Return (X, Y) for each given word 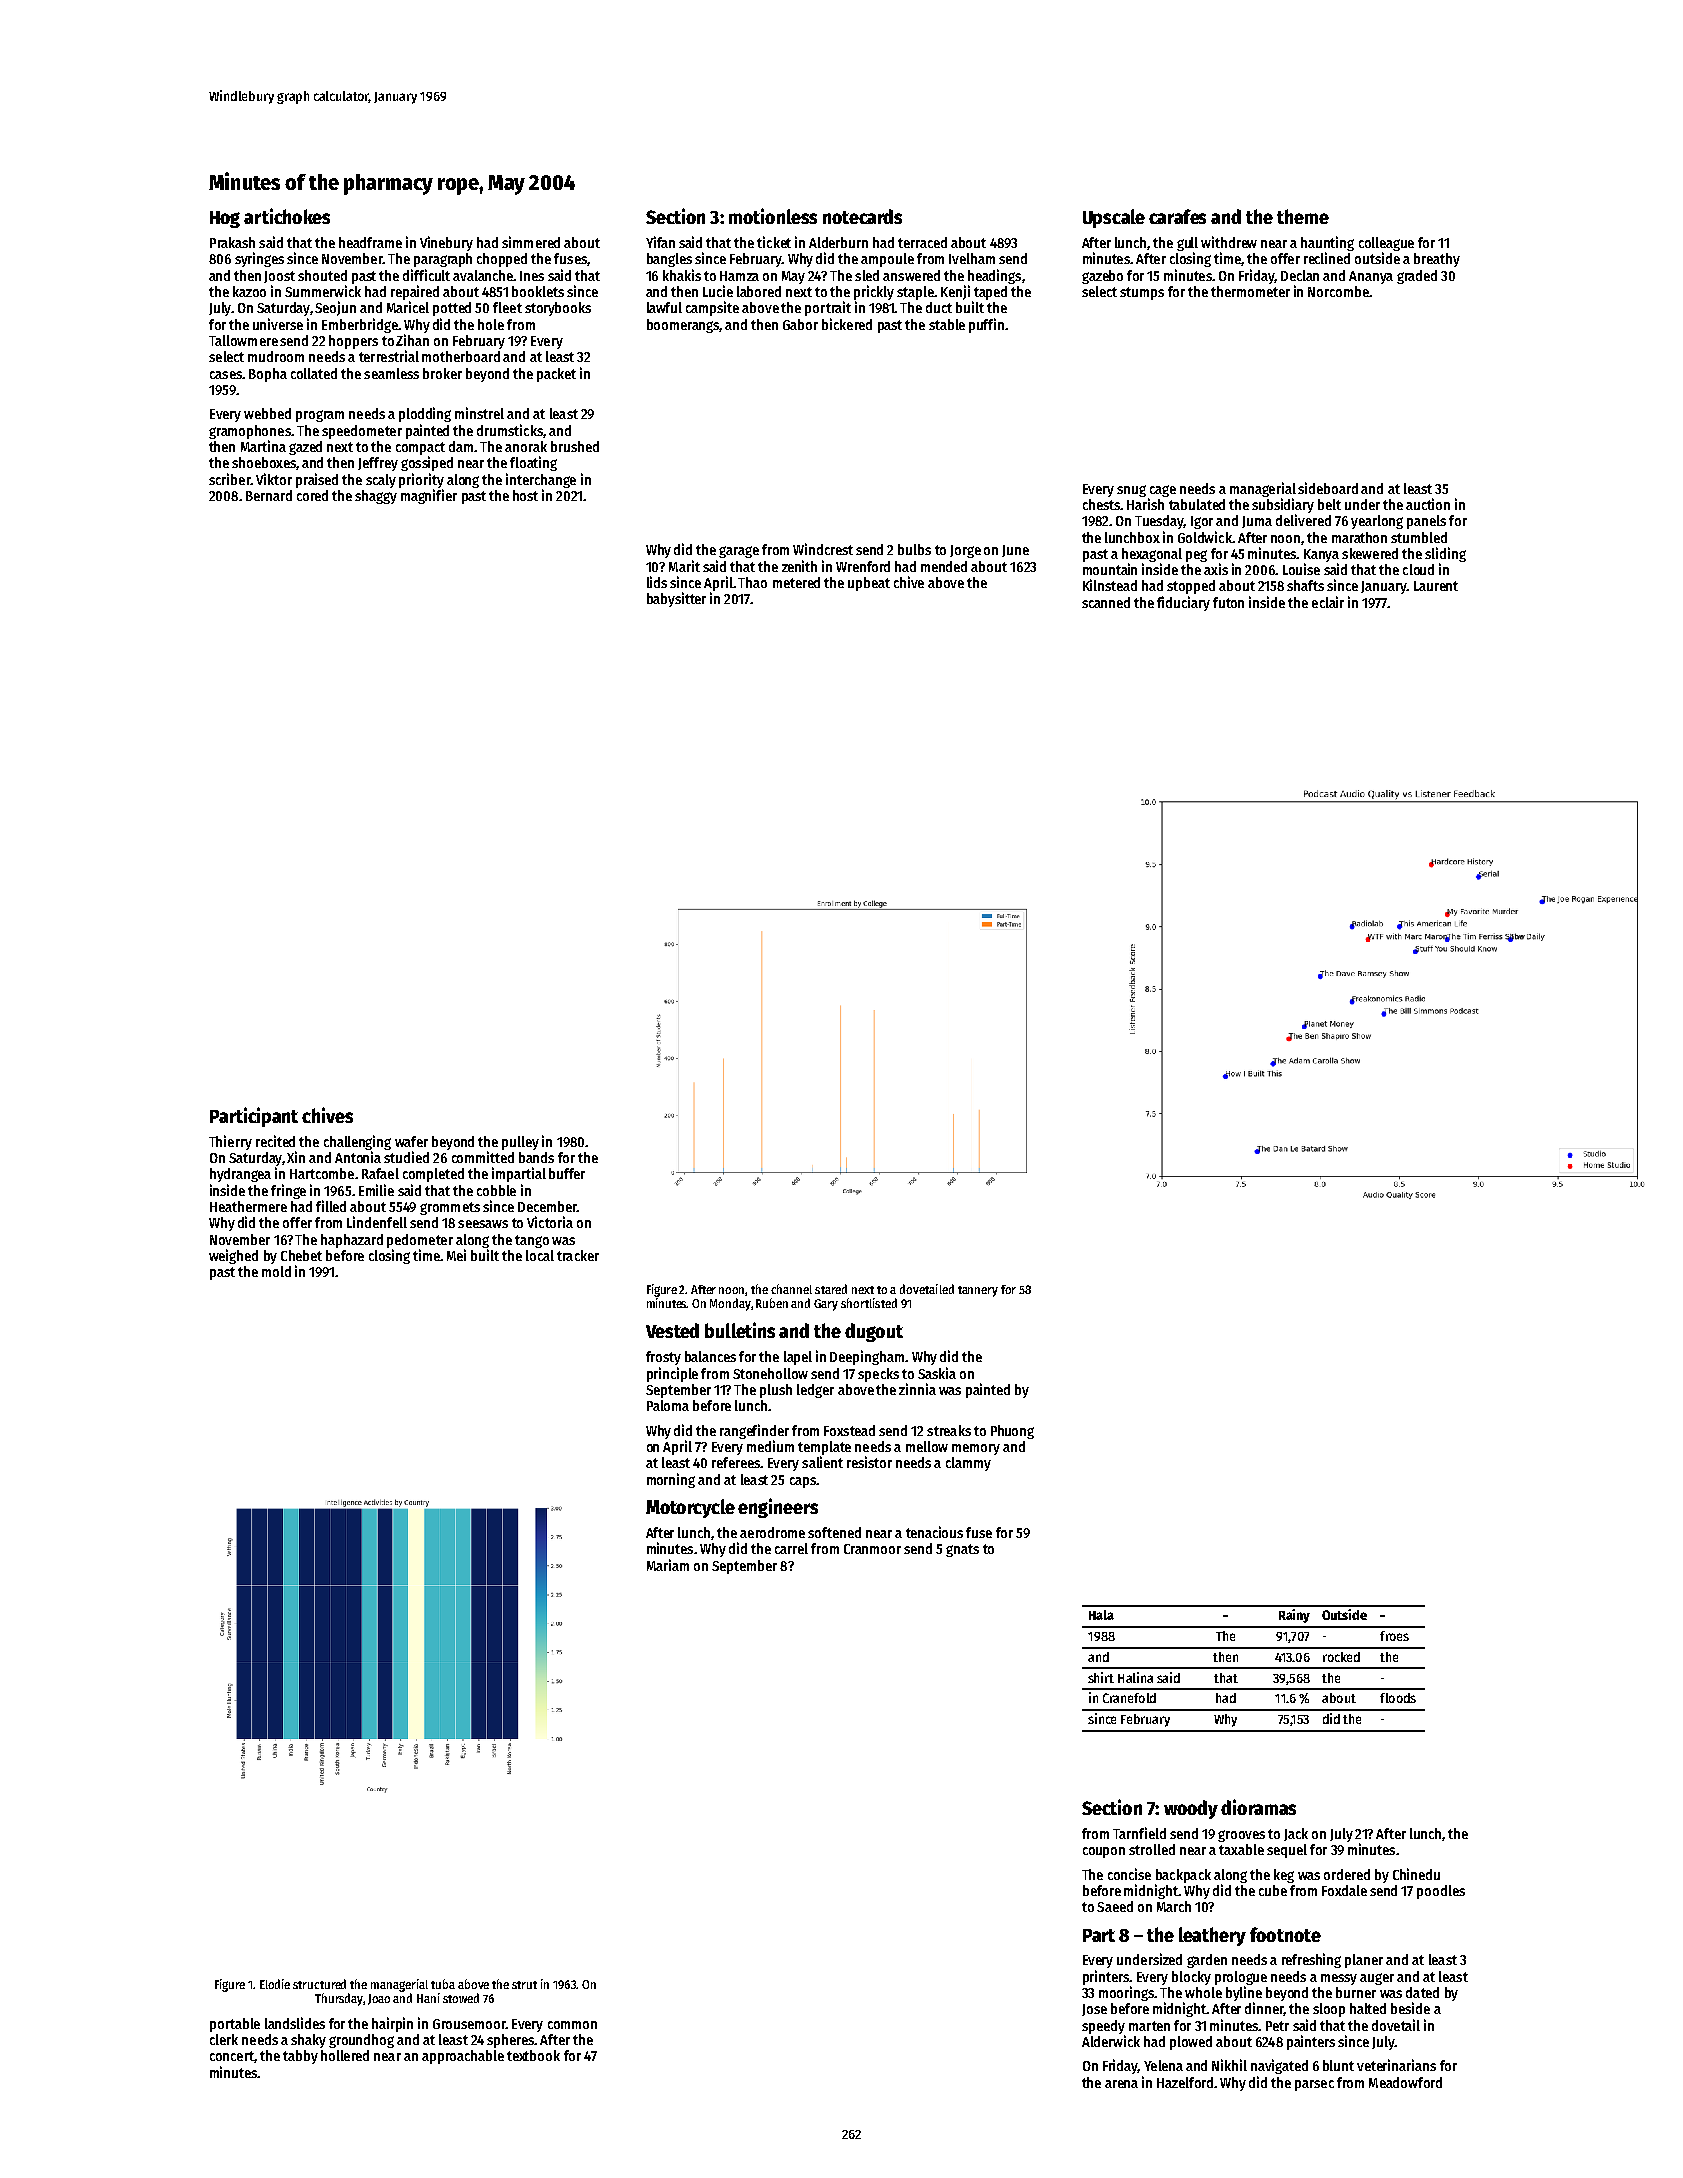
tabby (300, 2057)
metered (796, 582)
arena (1121, 2084)
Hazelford (1185, 2082)
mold (276, 1271)
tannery (978, 1291)
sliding (1445, 554)
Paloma (668, 1405)
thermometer (1250, 291)
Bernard (269, 495)
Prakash (232, 242)
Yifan (660, 242)
